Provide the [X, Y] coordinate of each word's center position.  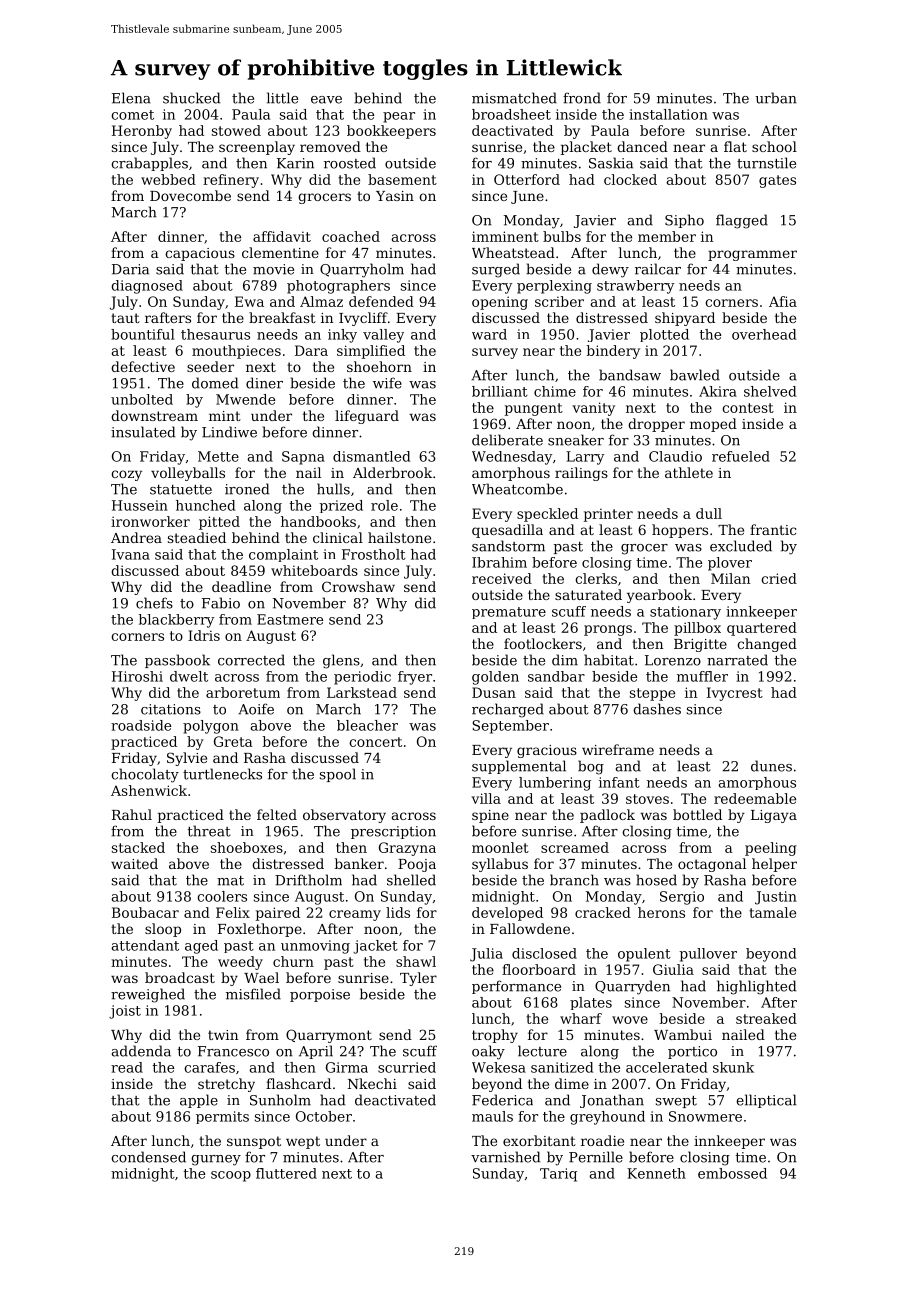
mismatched [514, 98]
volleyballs [188, 474]
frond [582, 98]
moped [713, 425]
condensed [148, 1157]
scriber [559, 301]
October [324, 1116]
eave [326, 100]
